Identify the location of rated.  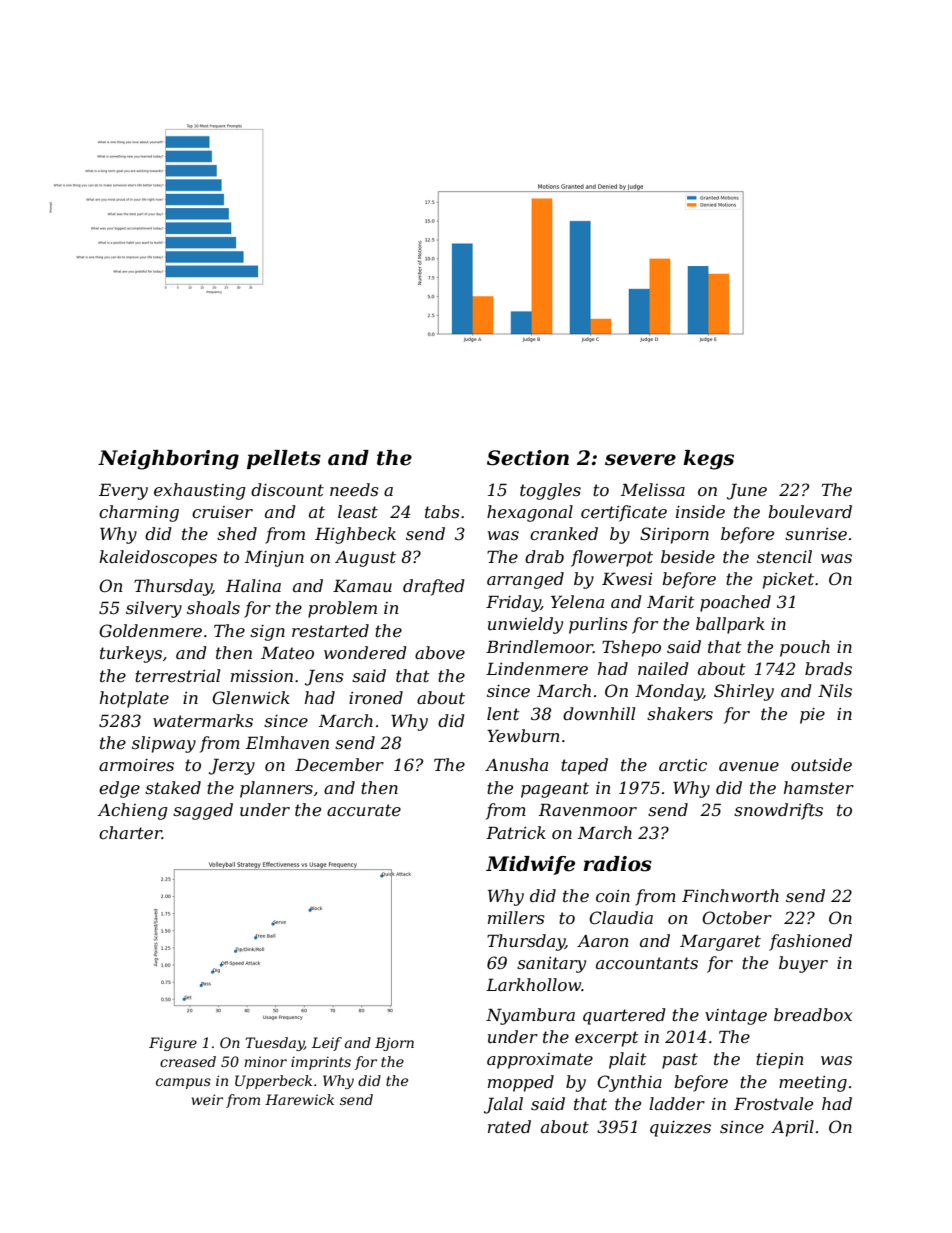
(509, 1126).
